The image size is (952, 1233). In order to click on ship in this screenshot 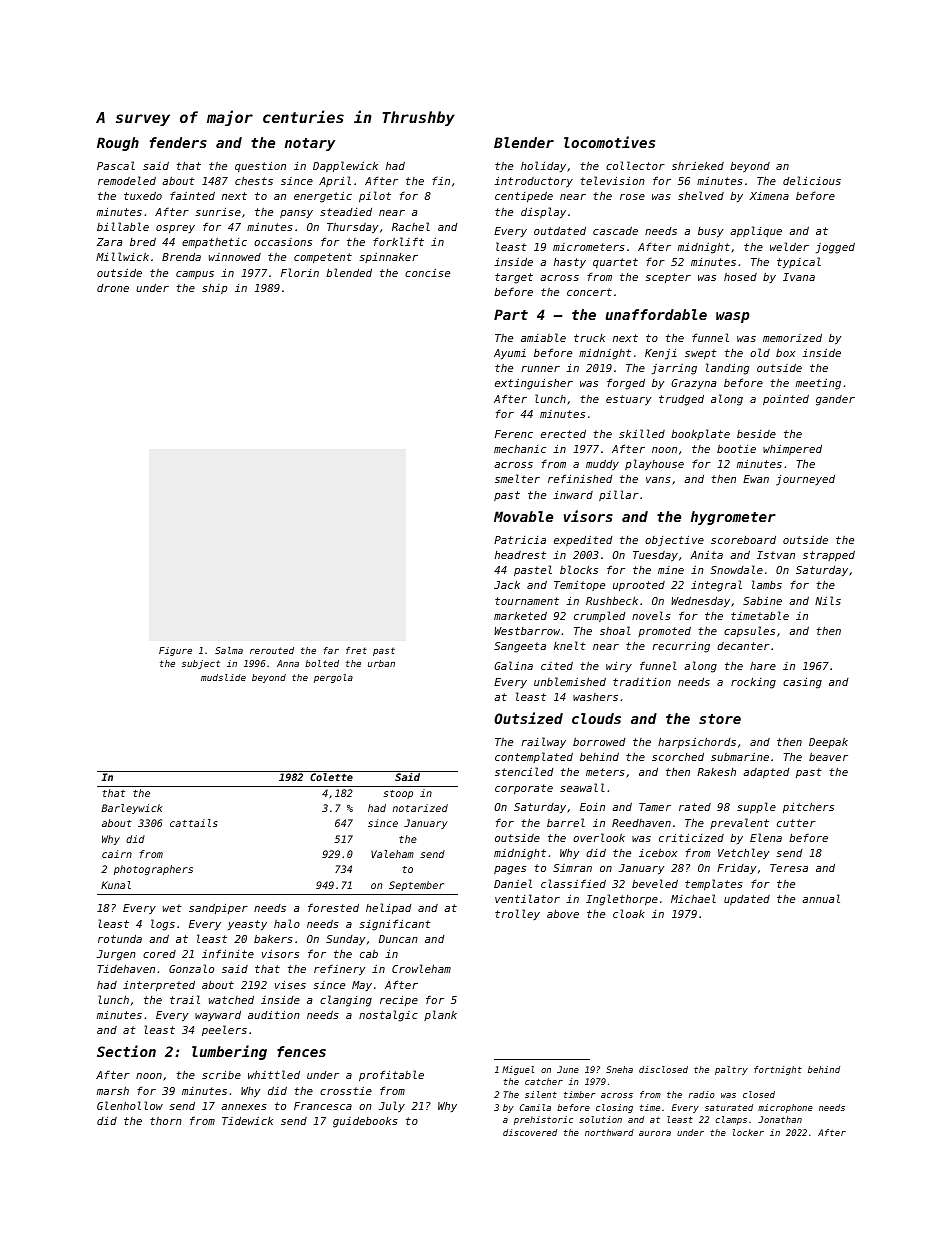, I will do `click(214, 289)`.
